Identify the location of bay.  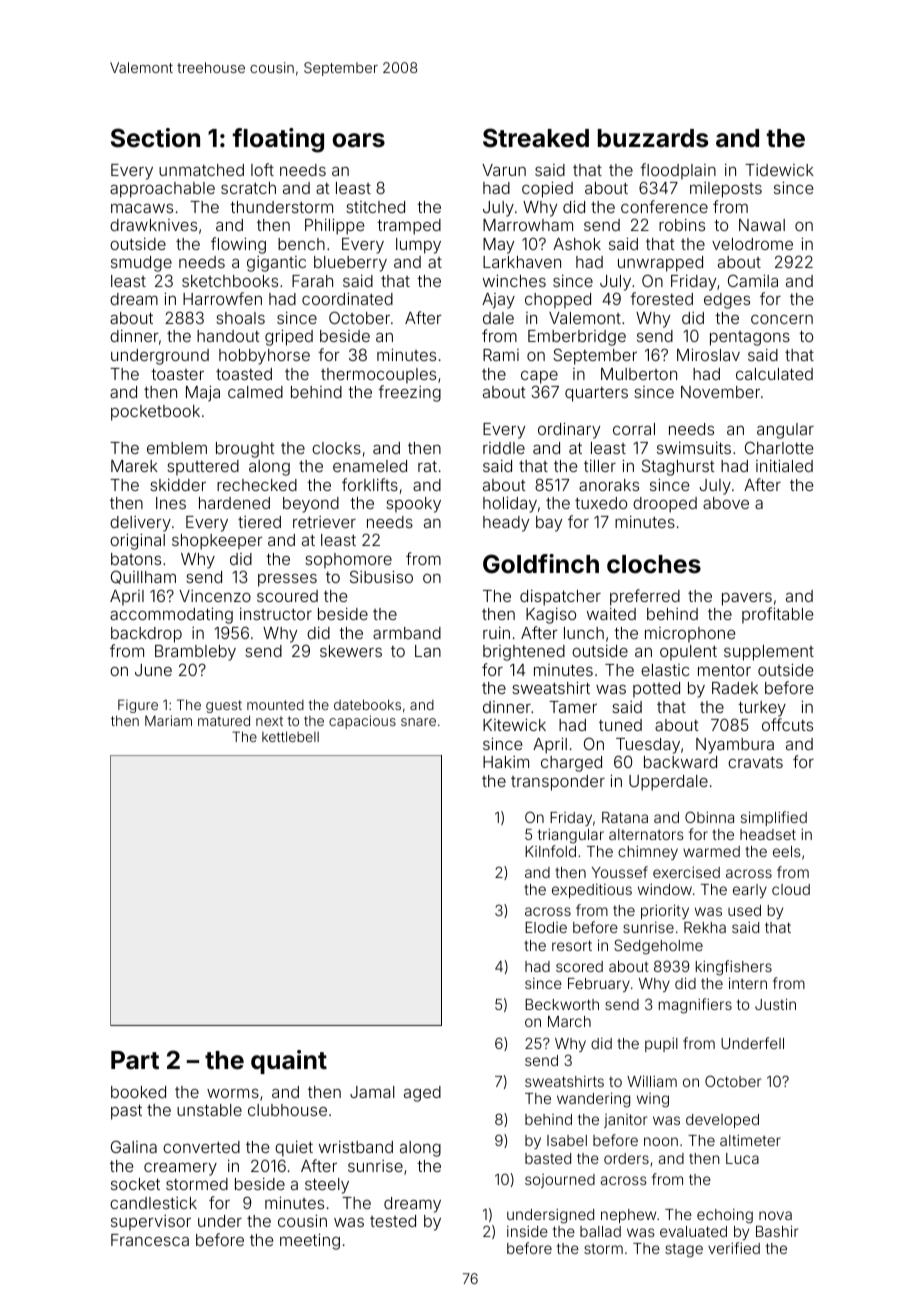
(549, 524).
